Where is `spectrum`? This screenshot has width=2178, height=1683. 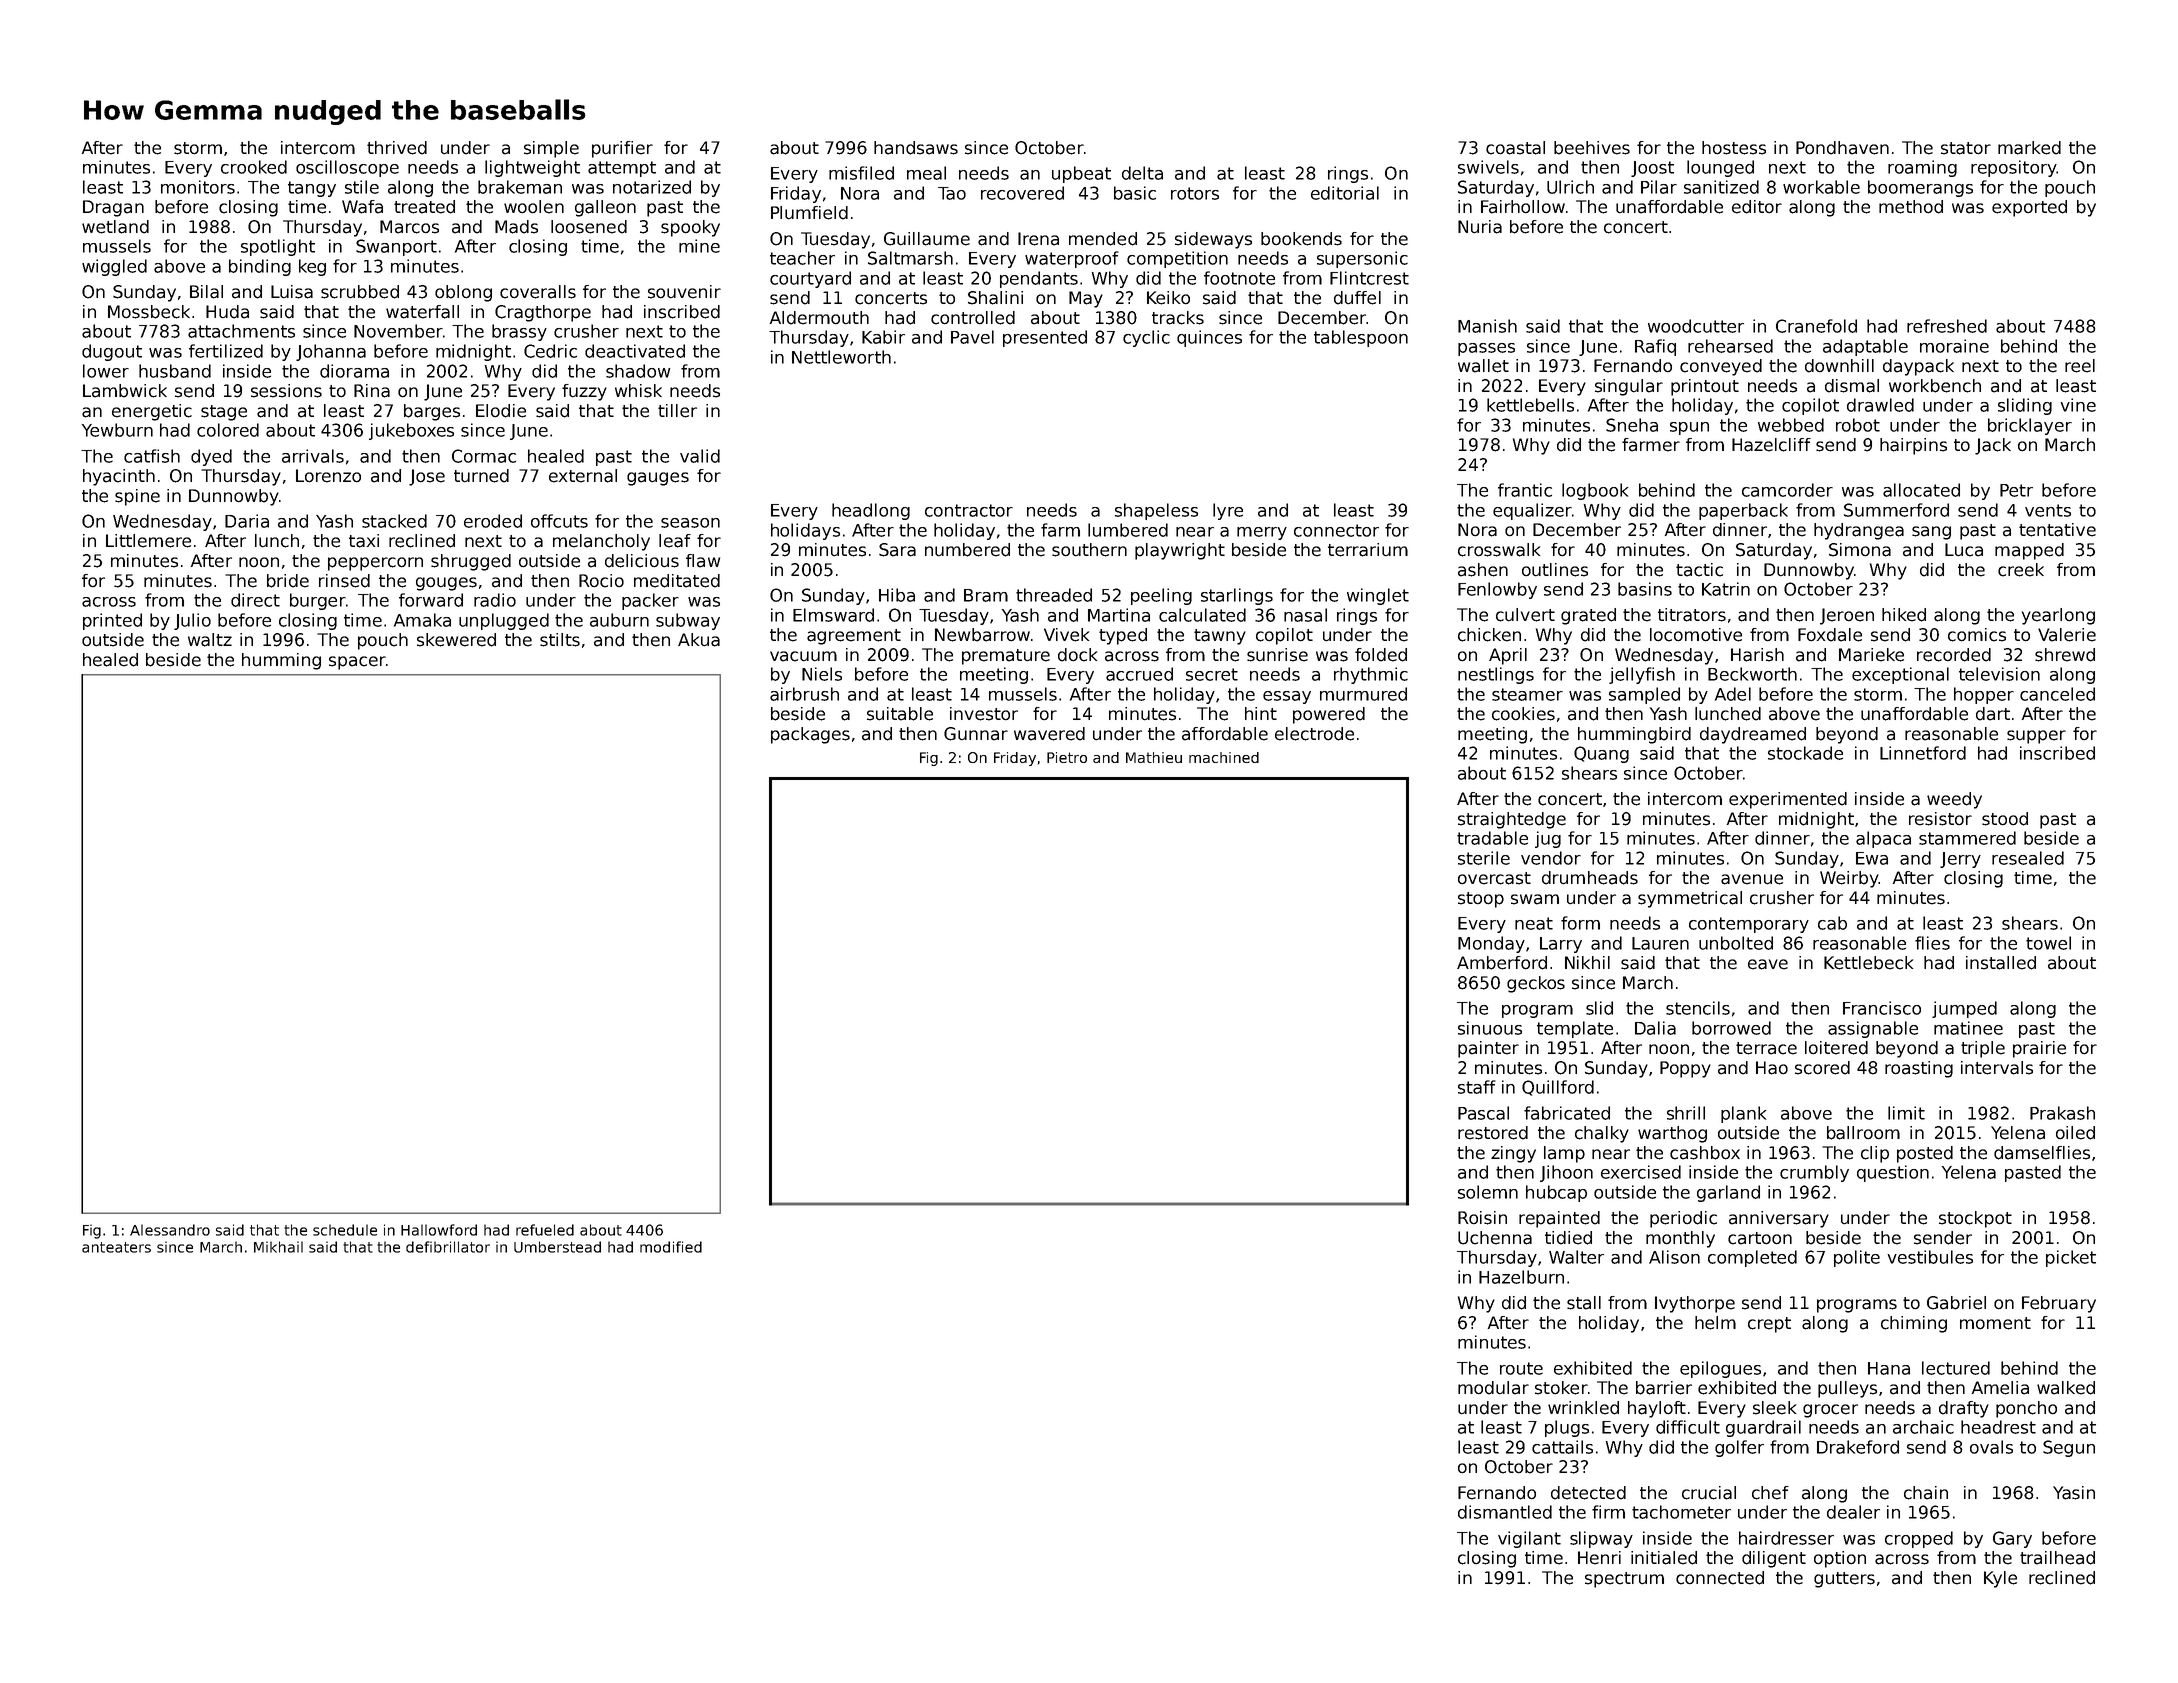
spectrum is located at coordinates (1624, 1580).
